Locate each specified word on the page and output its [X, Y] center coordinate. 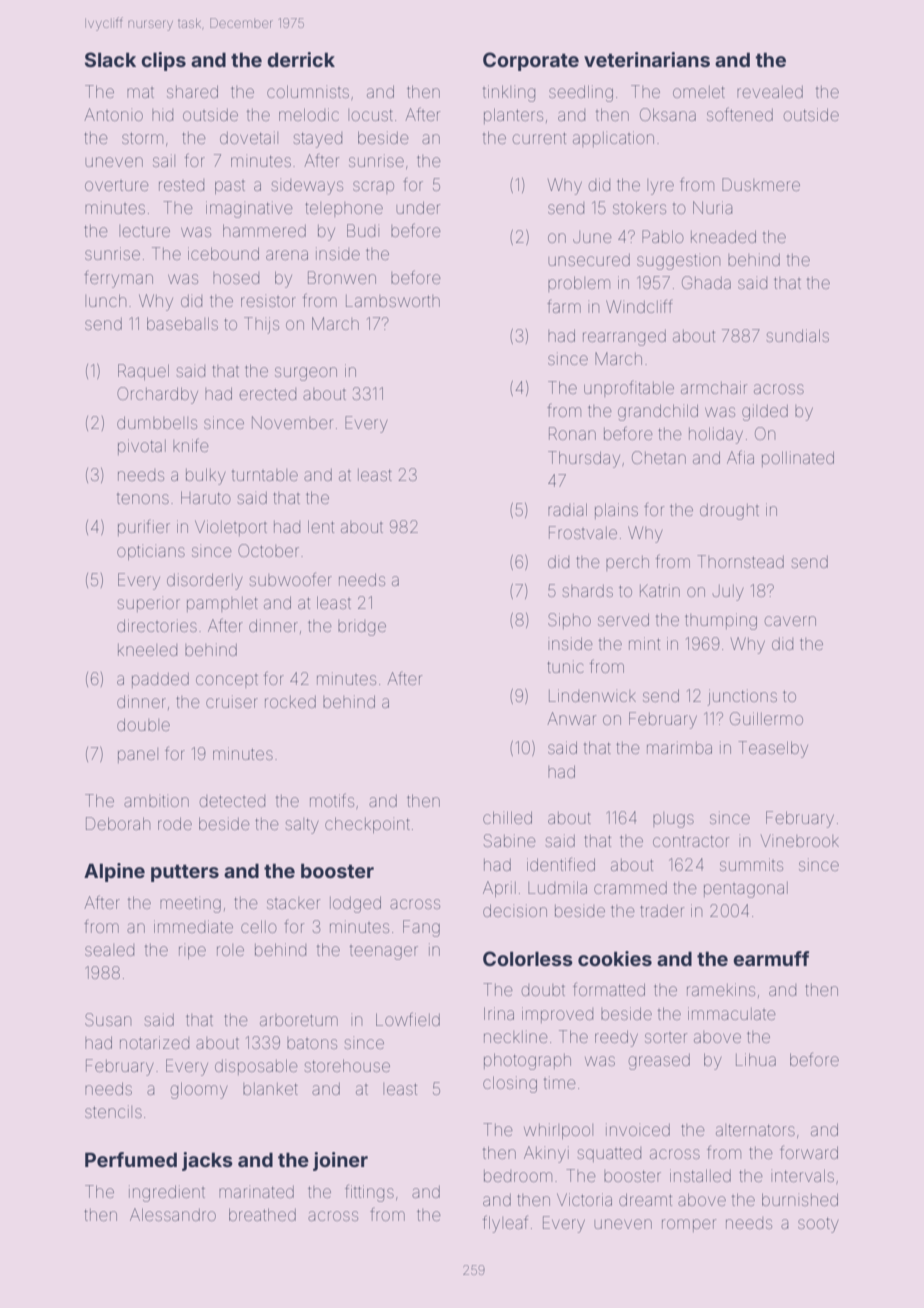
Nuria [712, 207]
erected [267, 394]
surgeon [306, 374]
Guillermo [766, 718]
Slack [110, 59]
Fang [421, 928]
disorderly [204, 581]
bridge [362, 628]
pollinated [798, 459]
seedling [581, 93]
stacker [293, 903]
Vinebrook [800, 840]
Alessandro [173, 1214]
